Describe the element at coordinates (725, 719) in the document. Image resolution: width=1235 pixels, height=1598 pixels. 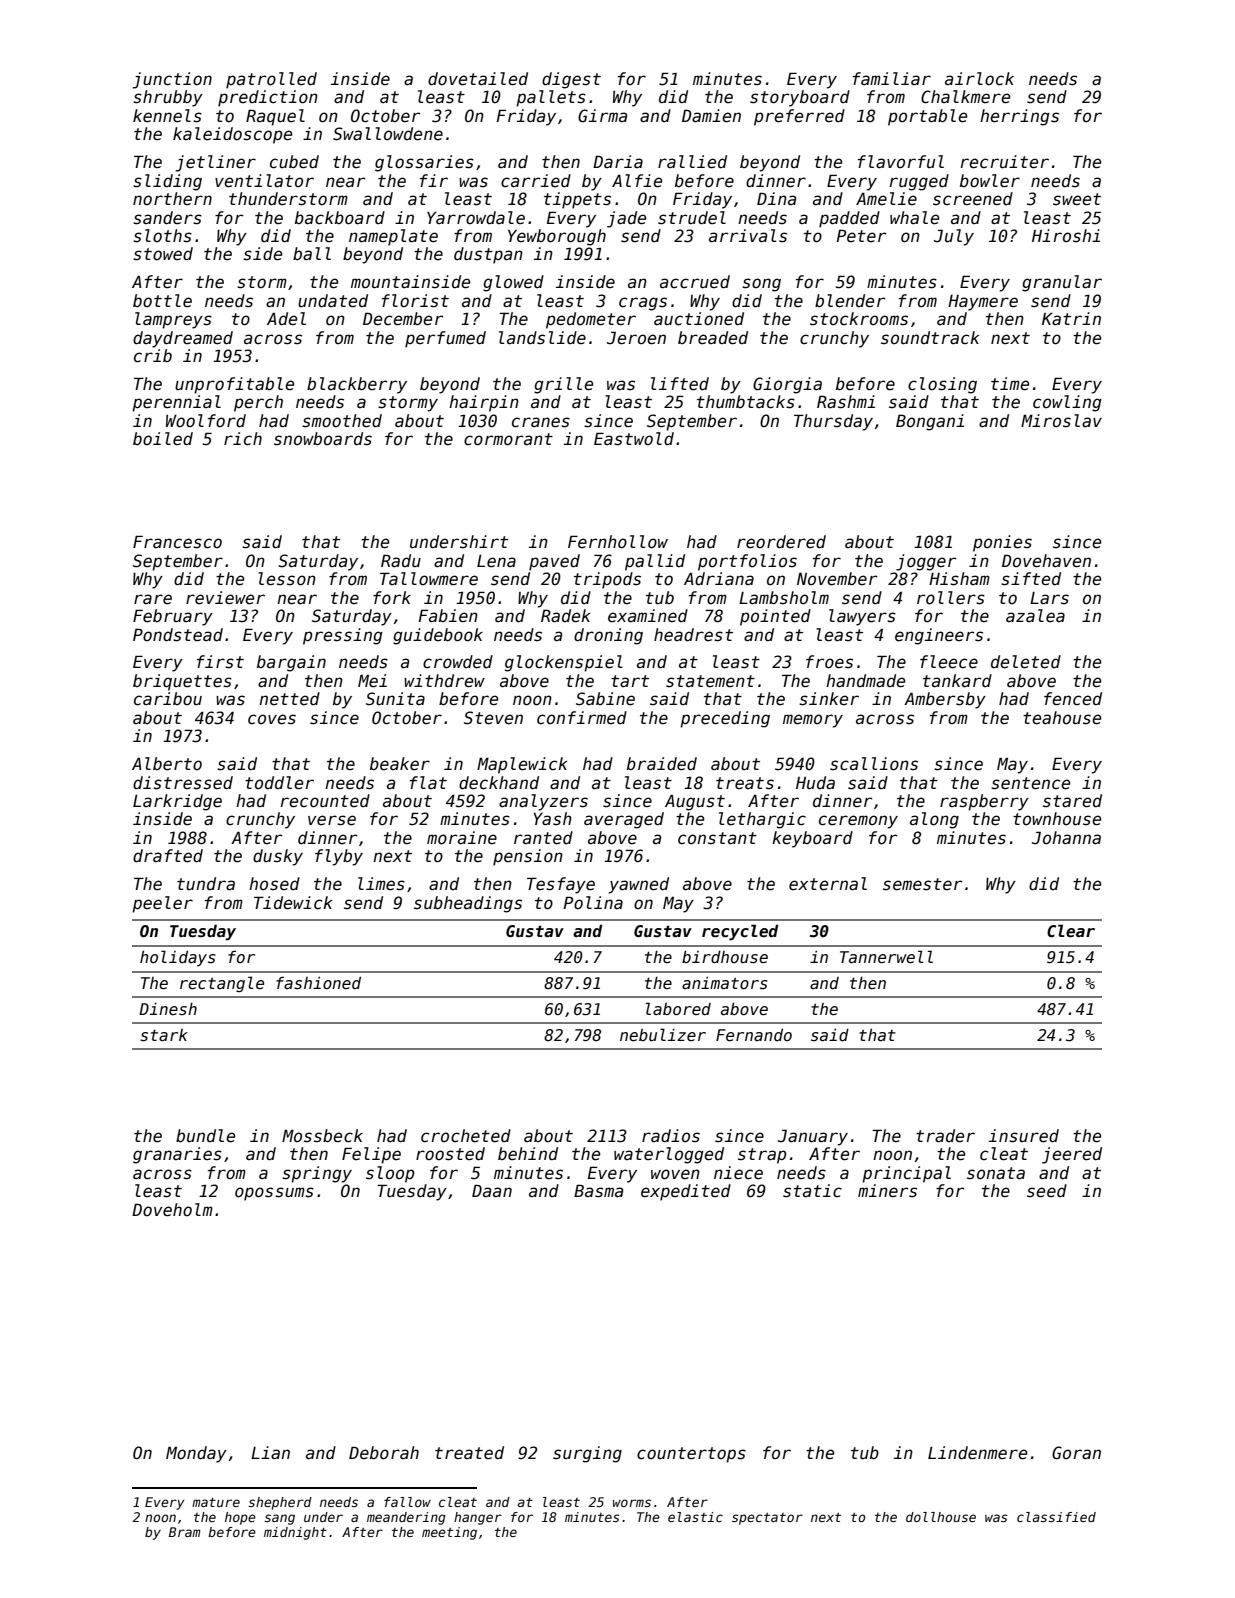
I see `preceding` at that location.
